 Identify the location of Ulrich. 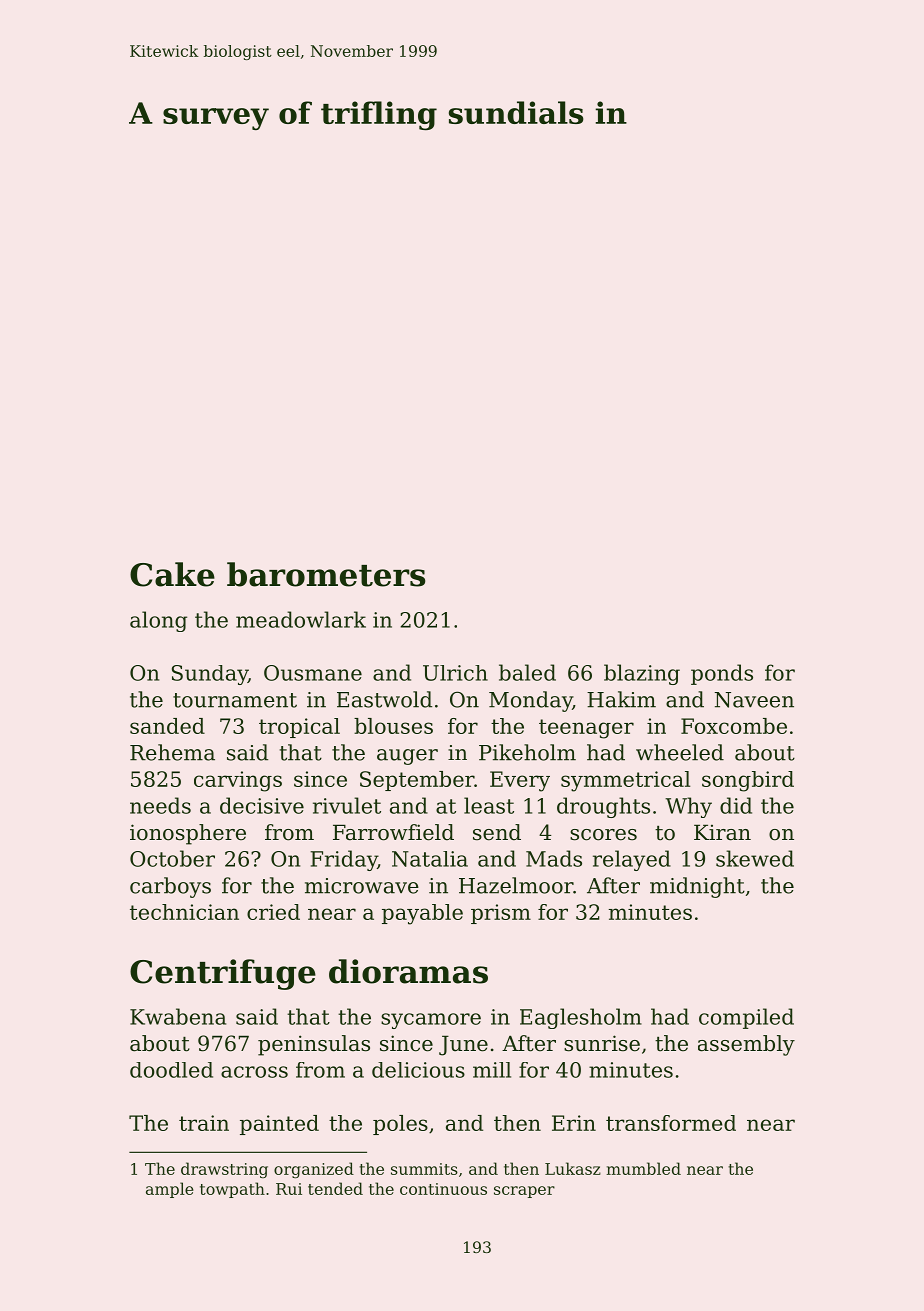
(455, 673).
